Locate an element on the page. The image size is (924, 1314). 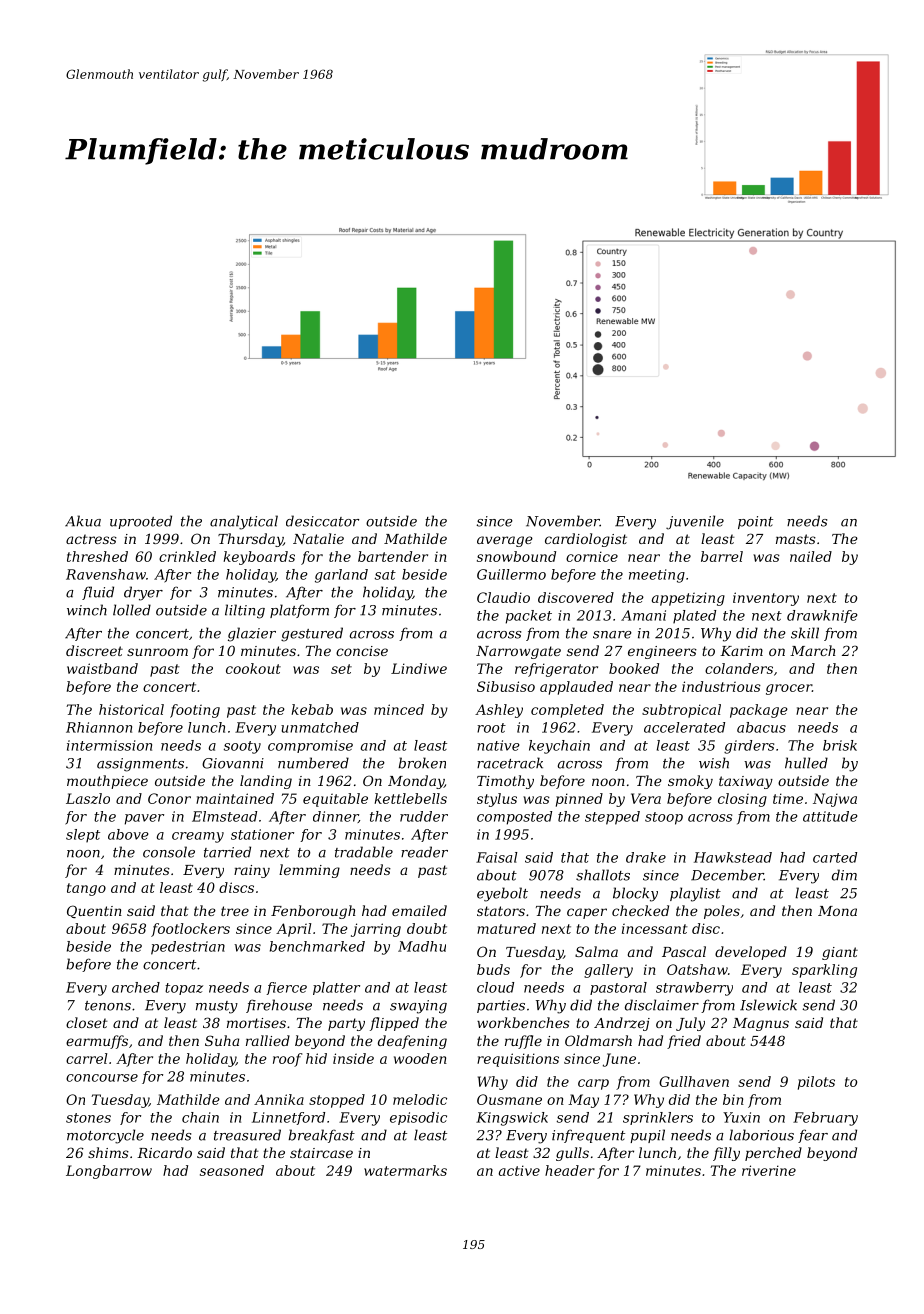
plated is located at coordinates (694, 616).
